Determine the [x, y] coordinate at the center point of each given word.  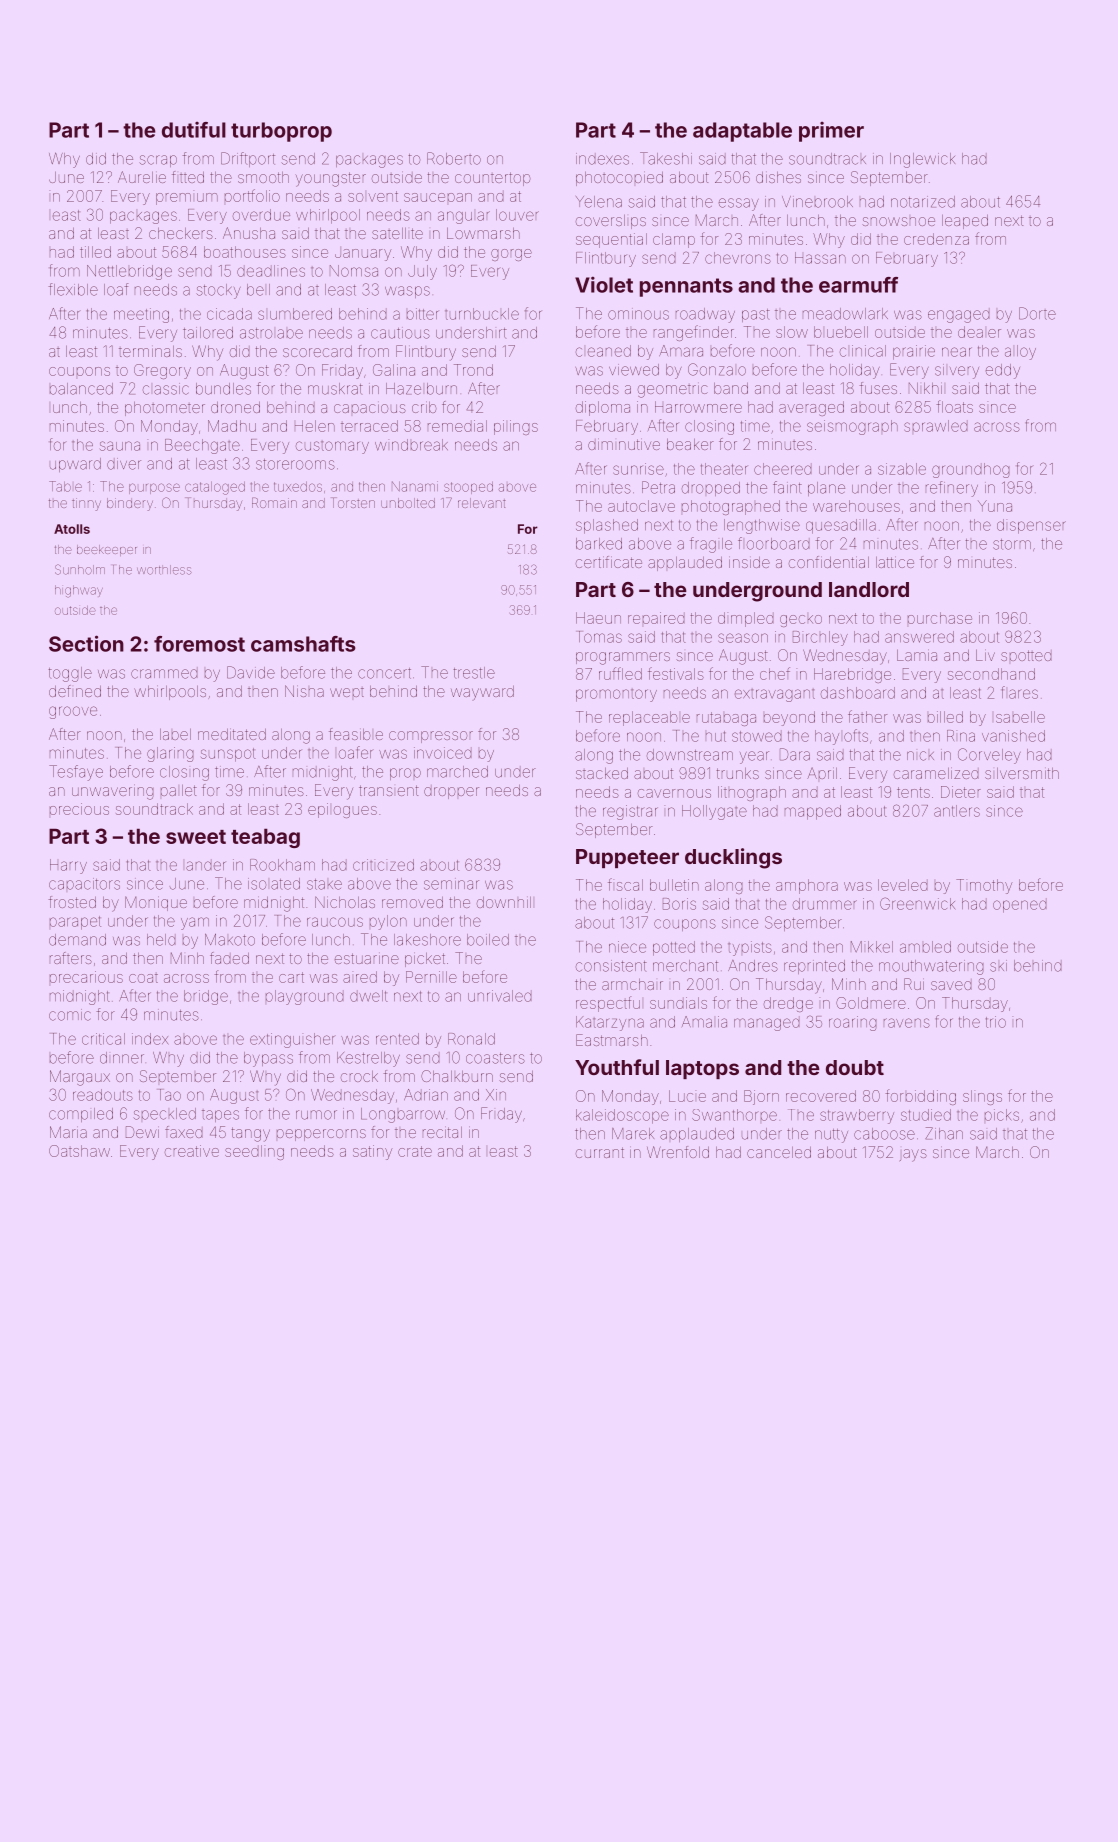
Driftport [248, 159]
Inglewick [922, 160]
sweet [196, 837]
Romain [274, 502]
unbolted [408, 503]
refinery [952, 489]
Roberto [454, 158]
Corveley [989, 756]
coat [143, 978]
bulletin [674, 885]
